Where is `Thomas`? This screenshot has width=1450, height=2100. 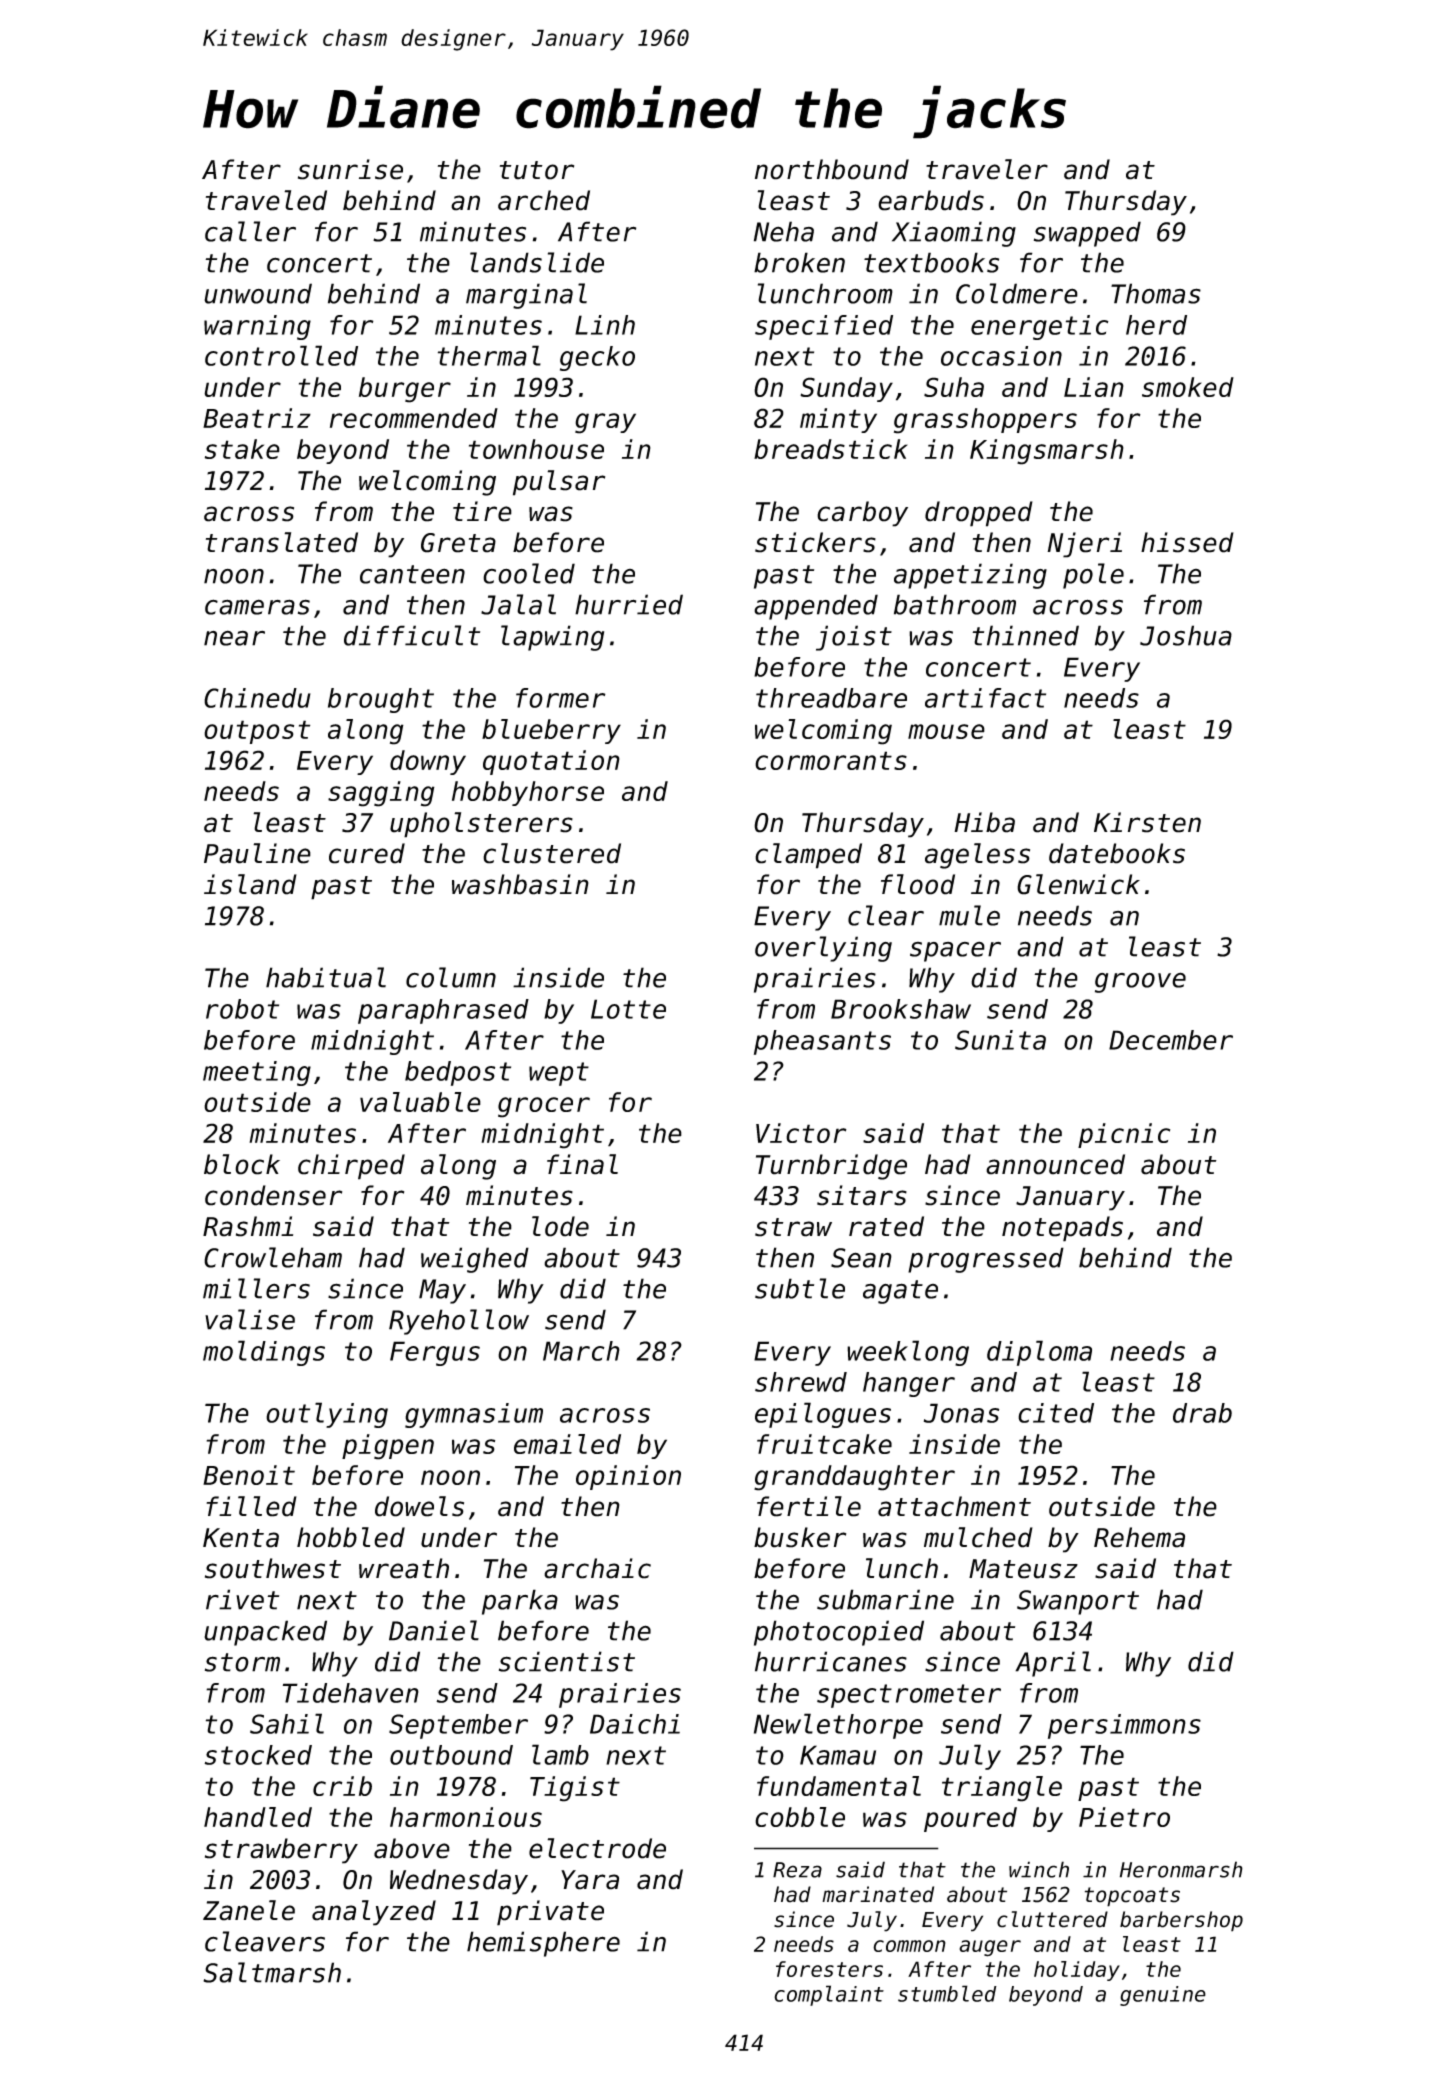
Thomas is located at coordinates (1156, 293).
